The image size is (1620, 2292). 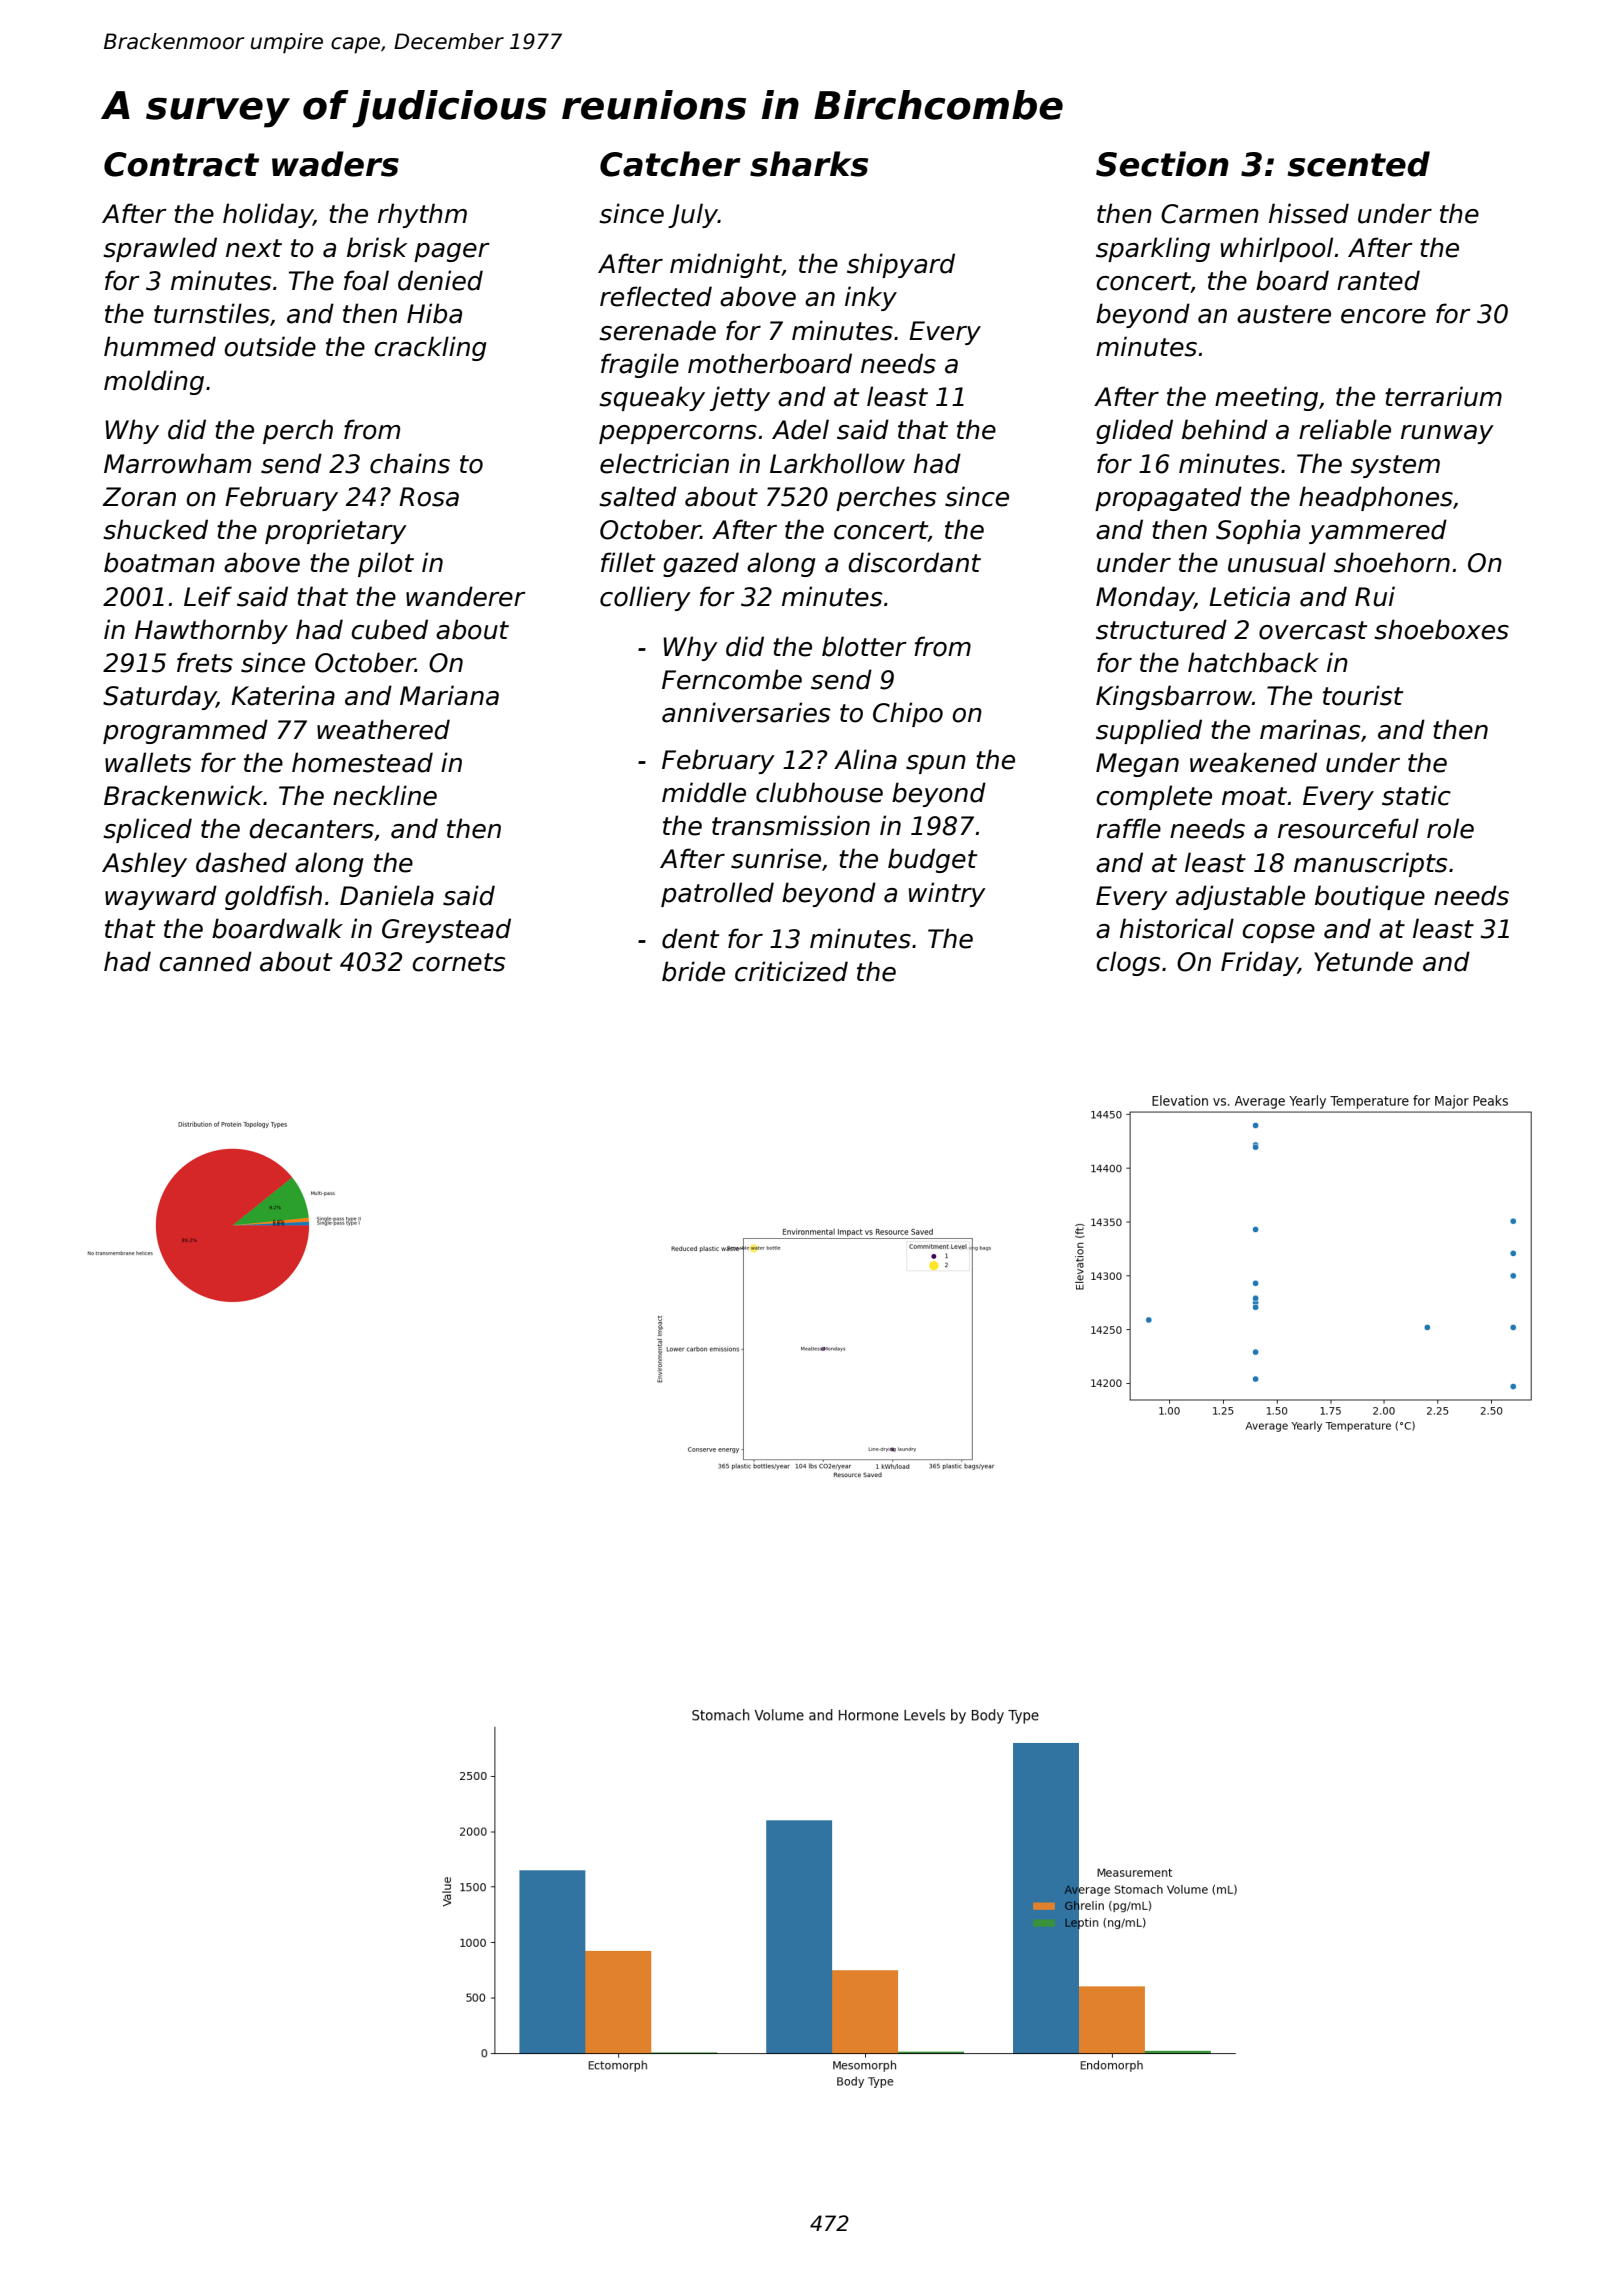 What do you see at coordinates (181, 164) in the image?
I see `Contract` at bounding box center [181, 164].
